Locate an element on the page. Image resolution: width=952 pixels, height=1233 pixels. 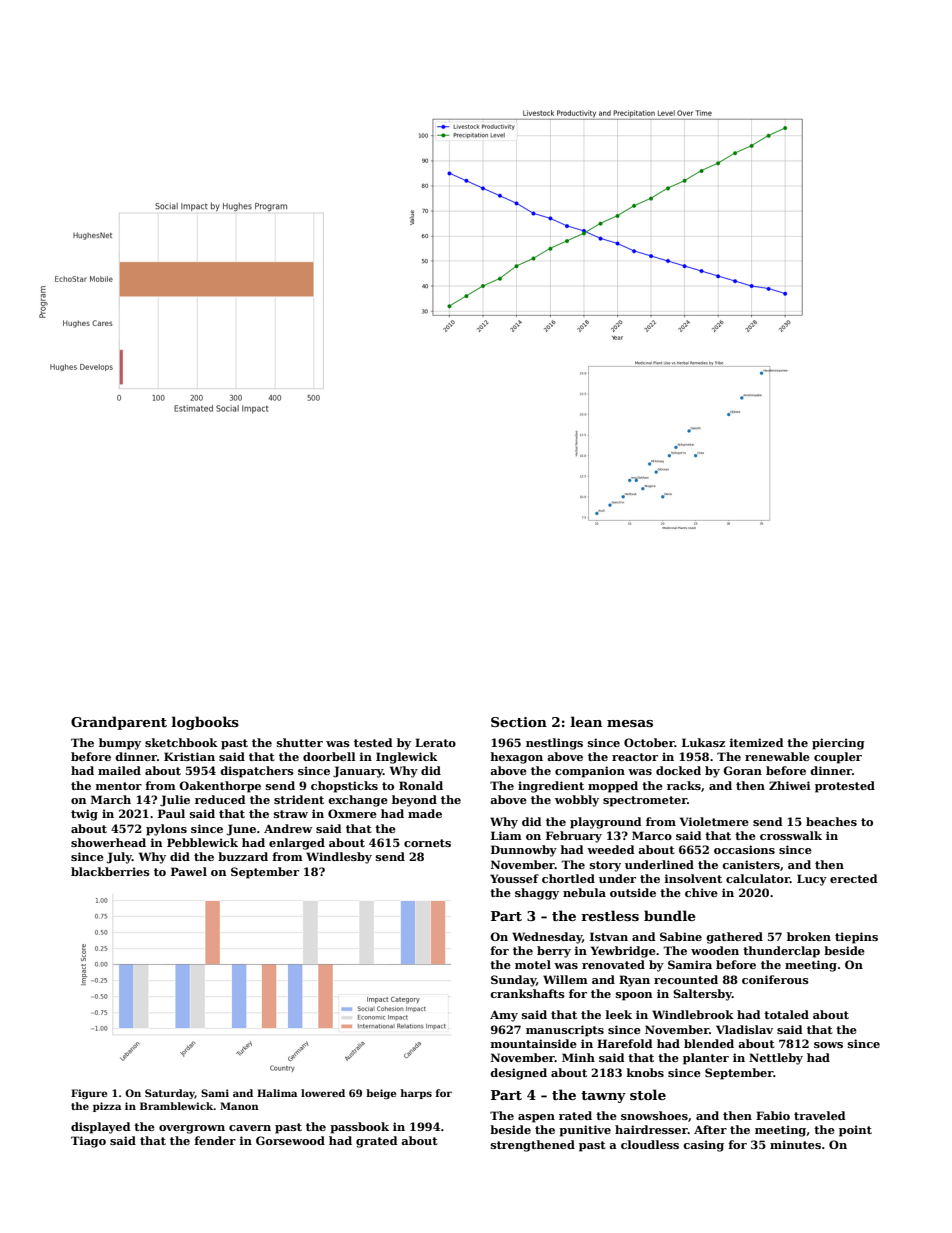
Inglewick is located at coordinates (407, 758).
